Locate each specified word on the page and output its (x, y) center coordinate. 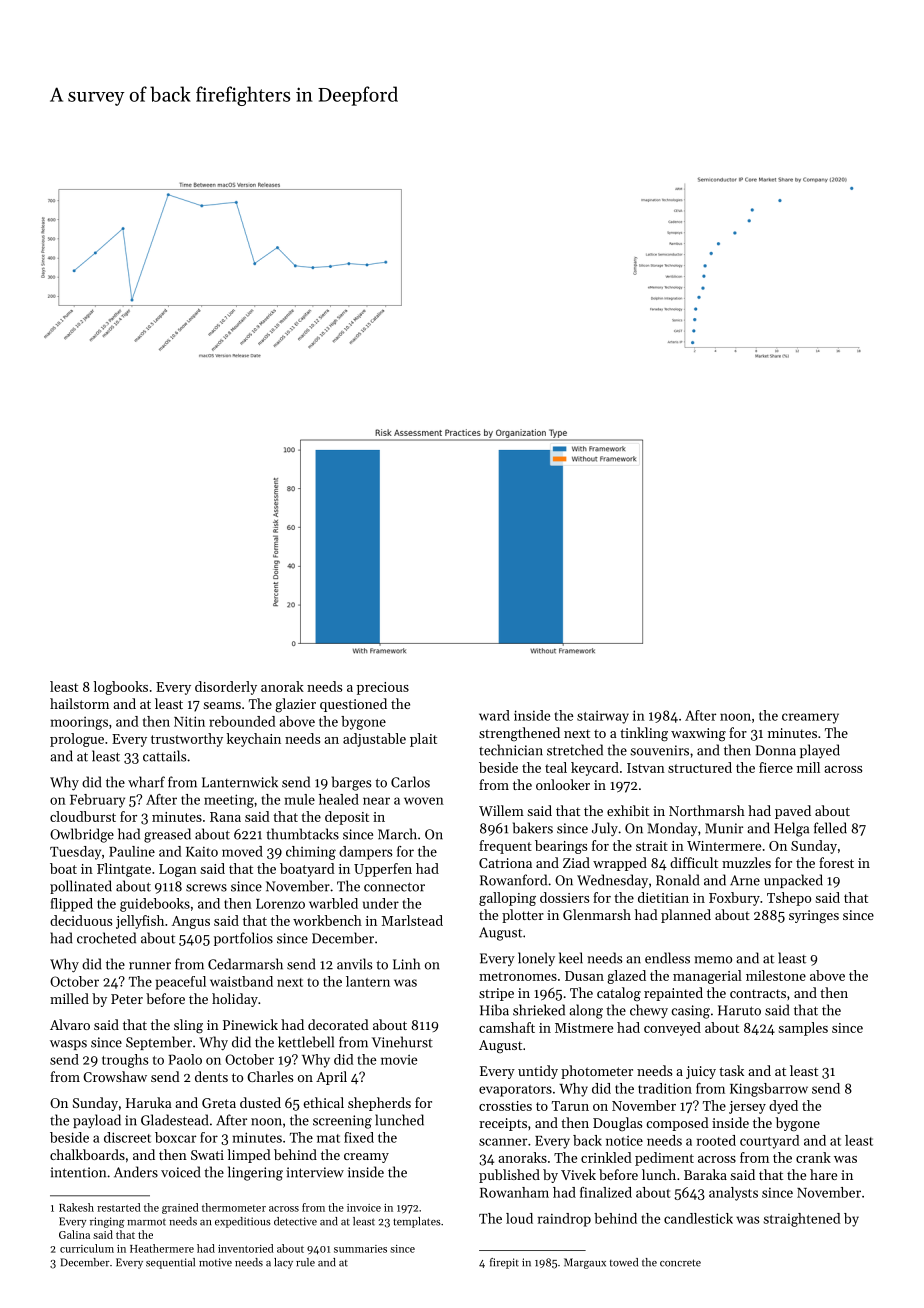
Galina (74, 1234)
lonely (536, 959)
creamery (810, 718)
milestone (776, 975)
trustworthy (187, 740)
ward (494, 715)
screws (206, 888)
